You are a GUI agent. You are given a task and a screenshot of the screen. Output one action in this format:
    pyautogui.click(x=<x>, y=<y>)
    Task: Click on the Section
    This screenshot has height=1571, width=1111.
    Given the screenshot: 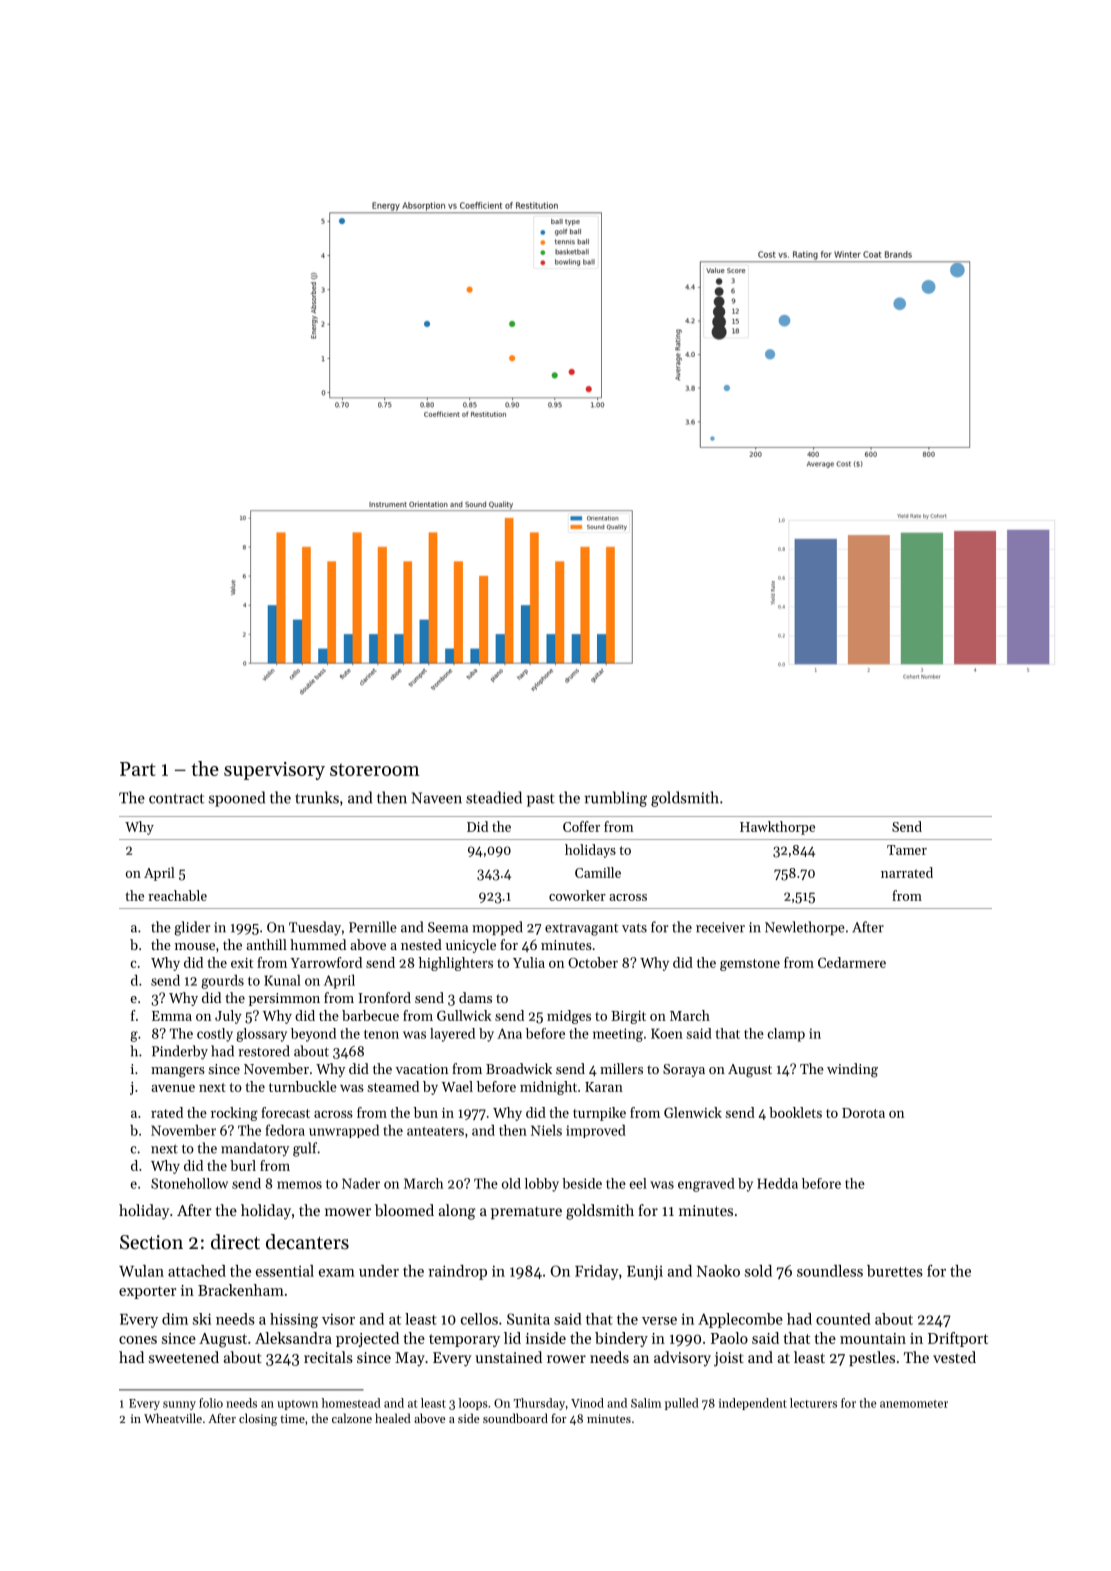 What is the action you would take?
    pyautogui.click(x=151, y=1242)
